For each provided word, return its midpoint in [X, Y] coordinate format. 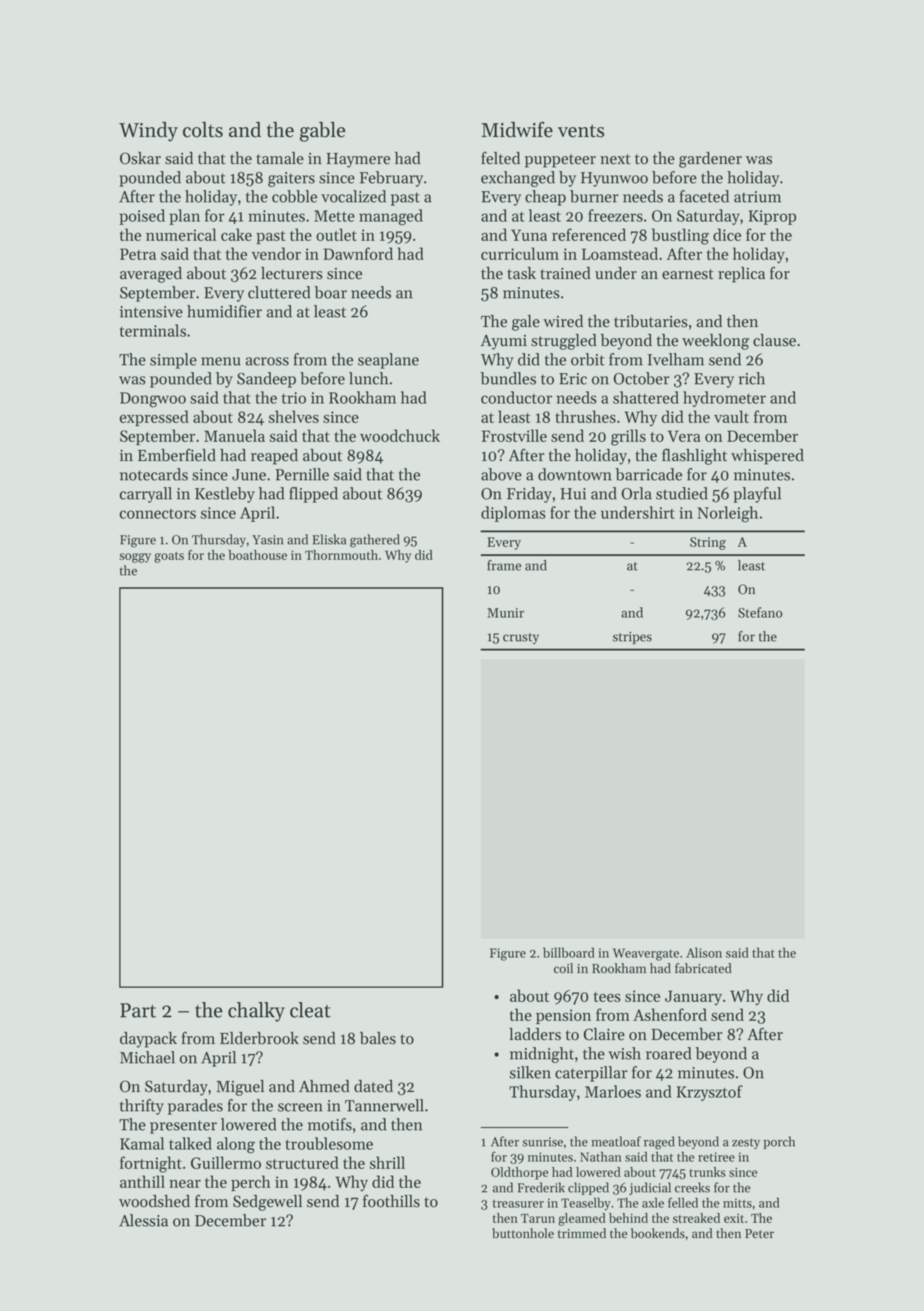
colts [203, 130]
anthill [142, 1181]
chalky [256, 1012]
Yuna [529, 235]
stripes [632, 638]
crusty [521, 638]
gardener [710, 160]
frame [504, 565]
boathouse [257, 555]
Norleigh [727, 514]
